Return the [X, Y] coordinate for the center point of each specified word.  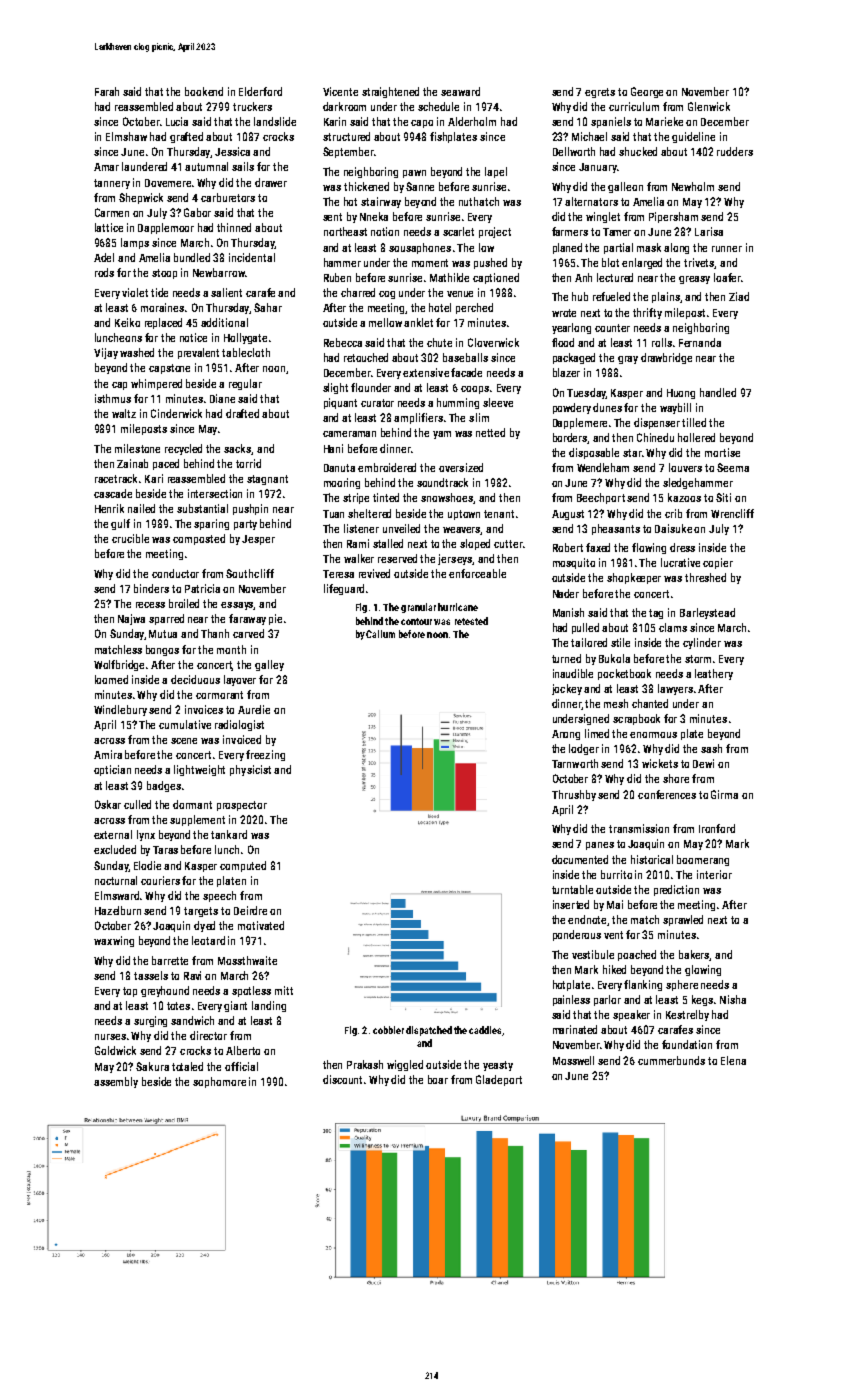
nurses [110, 1037]
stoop [164, 274]
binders [151, 588]
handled [718, 392]
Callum [380, 634]
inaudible [573, 673]
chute [439, 342]
